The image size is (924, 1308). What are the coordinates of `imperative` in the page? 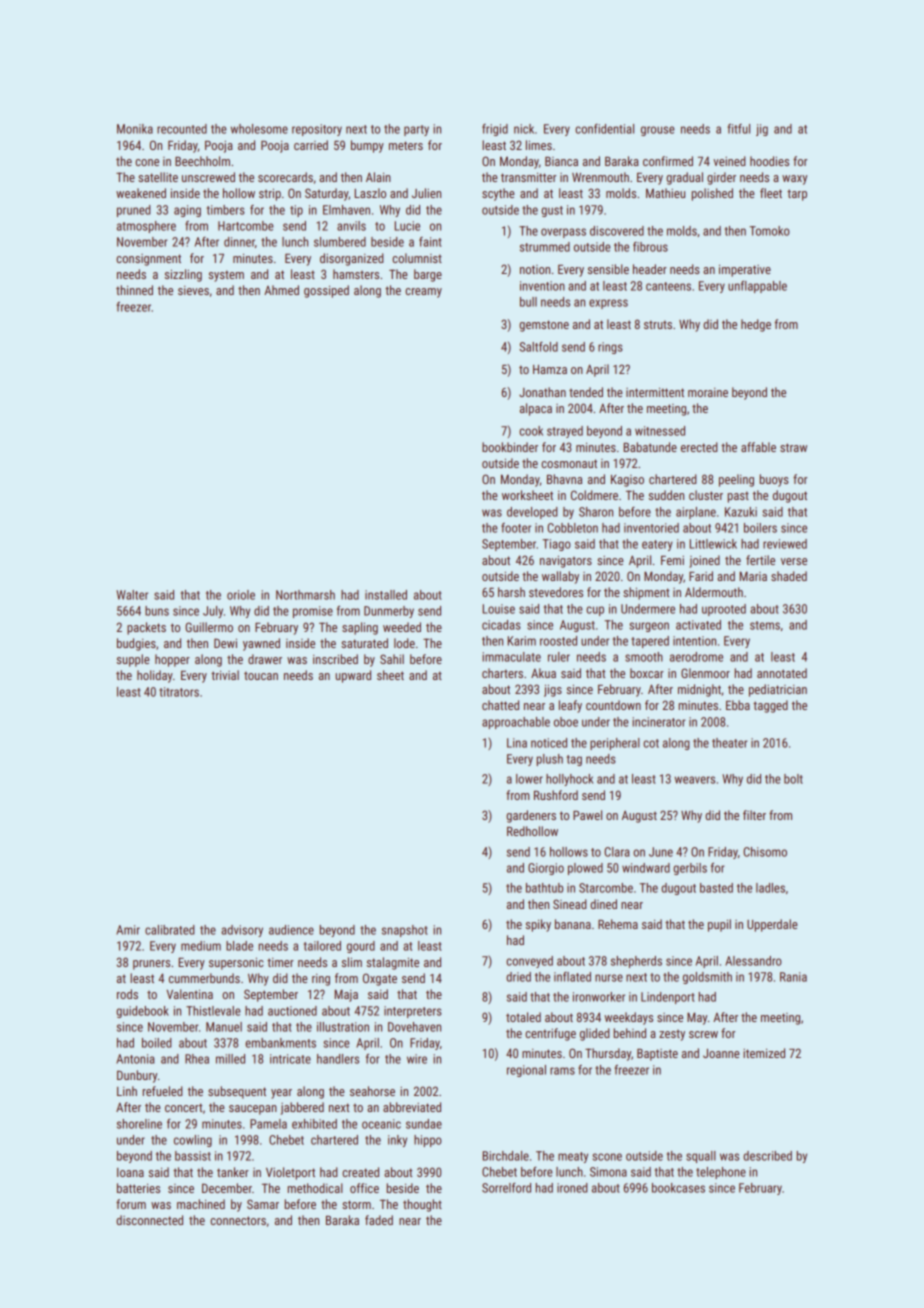 It's located at (745, 271).
